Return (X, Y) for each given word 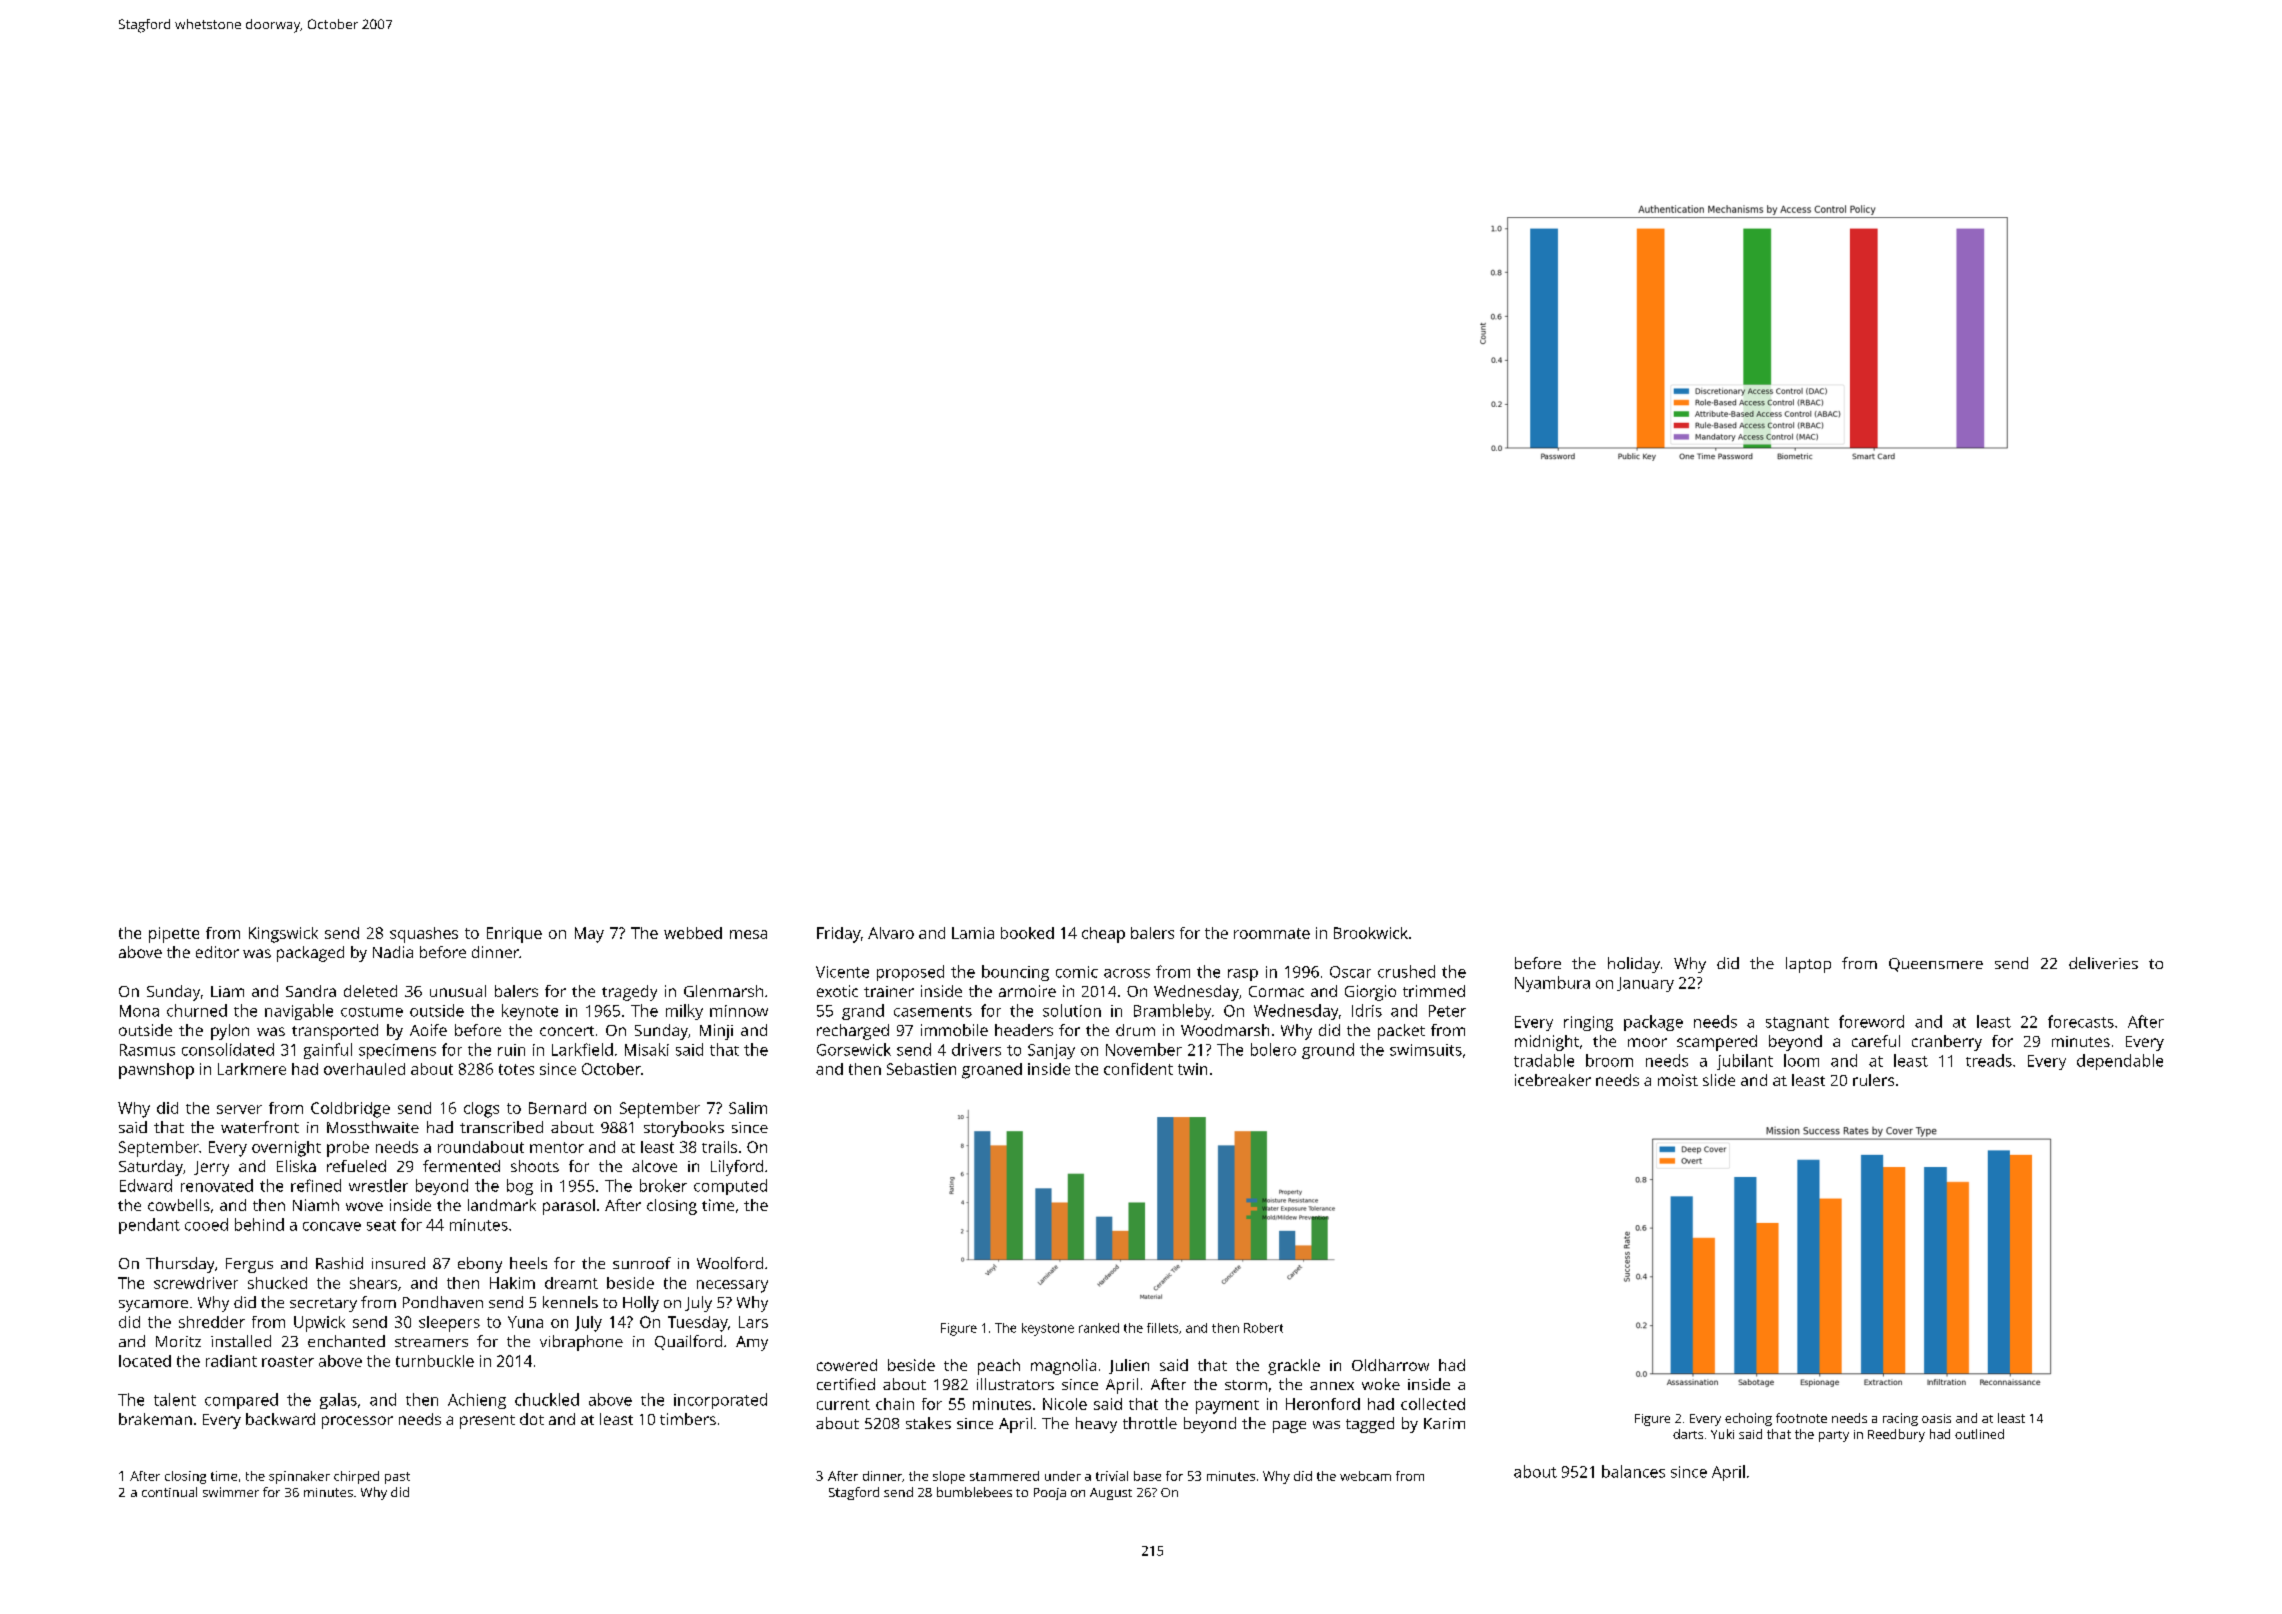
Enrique (514, 935)
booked (1027, 933)
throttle (1150, 1423)
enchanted (346, 1341)
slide (1719, 1080)
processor (357, 1422)
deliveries (2103, 963)
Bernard (557, 1108)
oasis (1936, 1418)
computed (730, 1187)
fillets (1162, 1328)
